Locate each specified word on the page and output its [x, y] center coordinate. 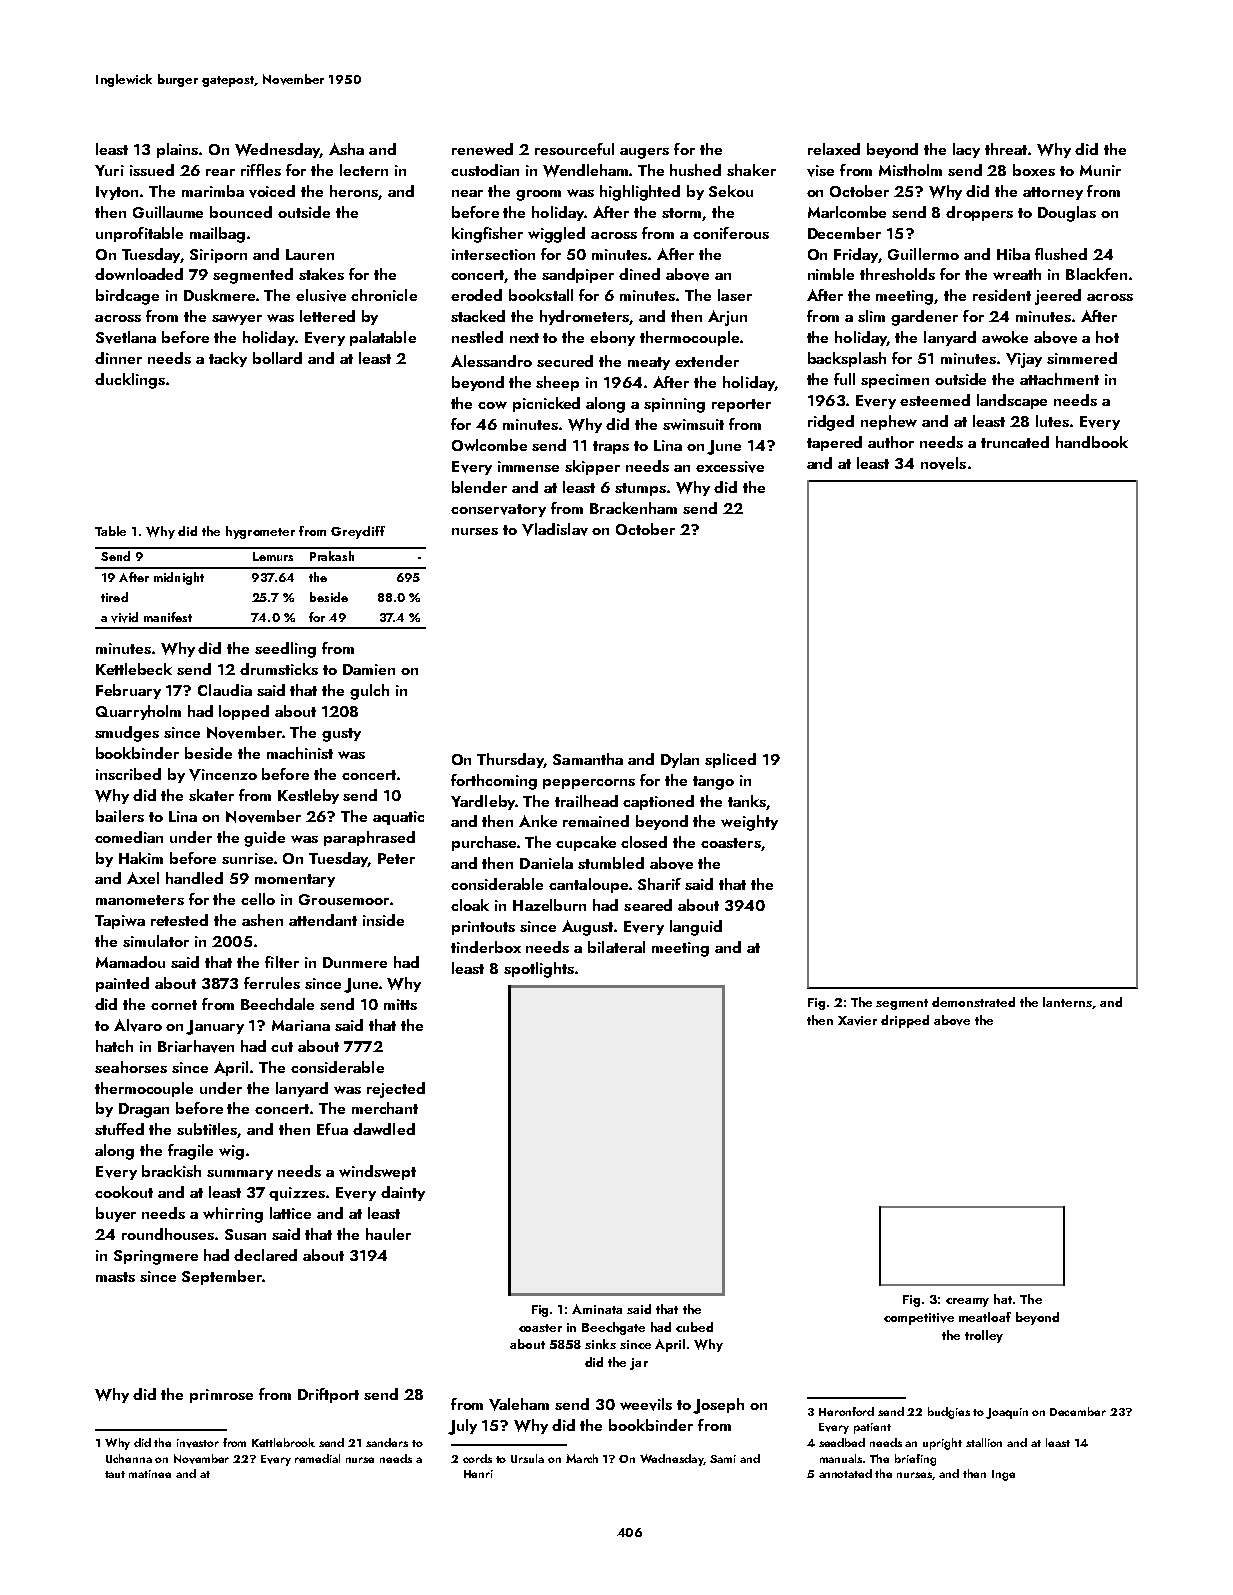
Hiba [1013, 254]
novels [943, 463]
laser [735, 295]
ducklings [130, 381]
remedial [317, 1458]
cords [477, 1458]
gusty [341, 735]
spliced [730, 760]
